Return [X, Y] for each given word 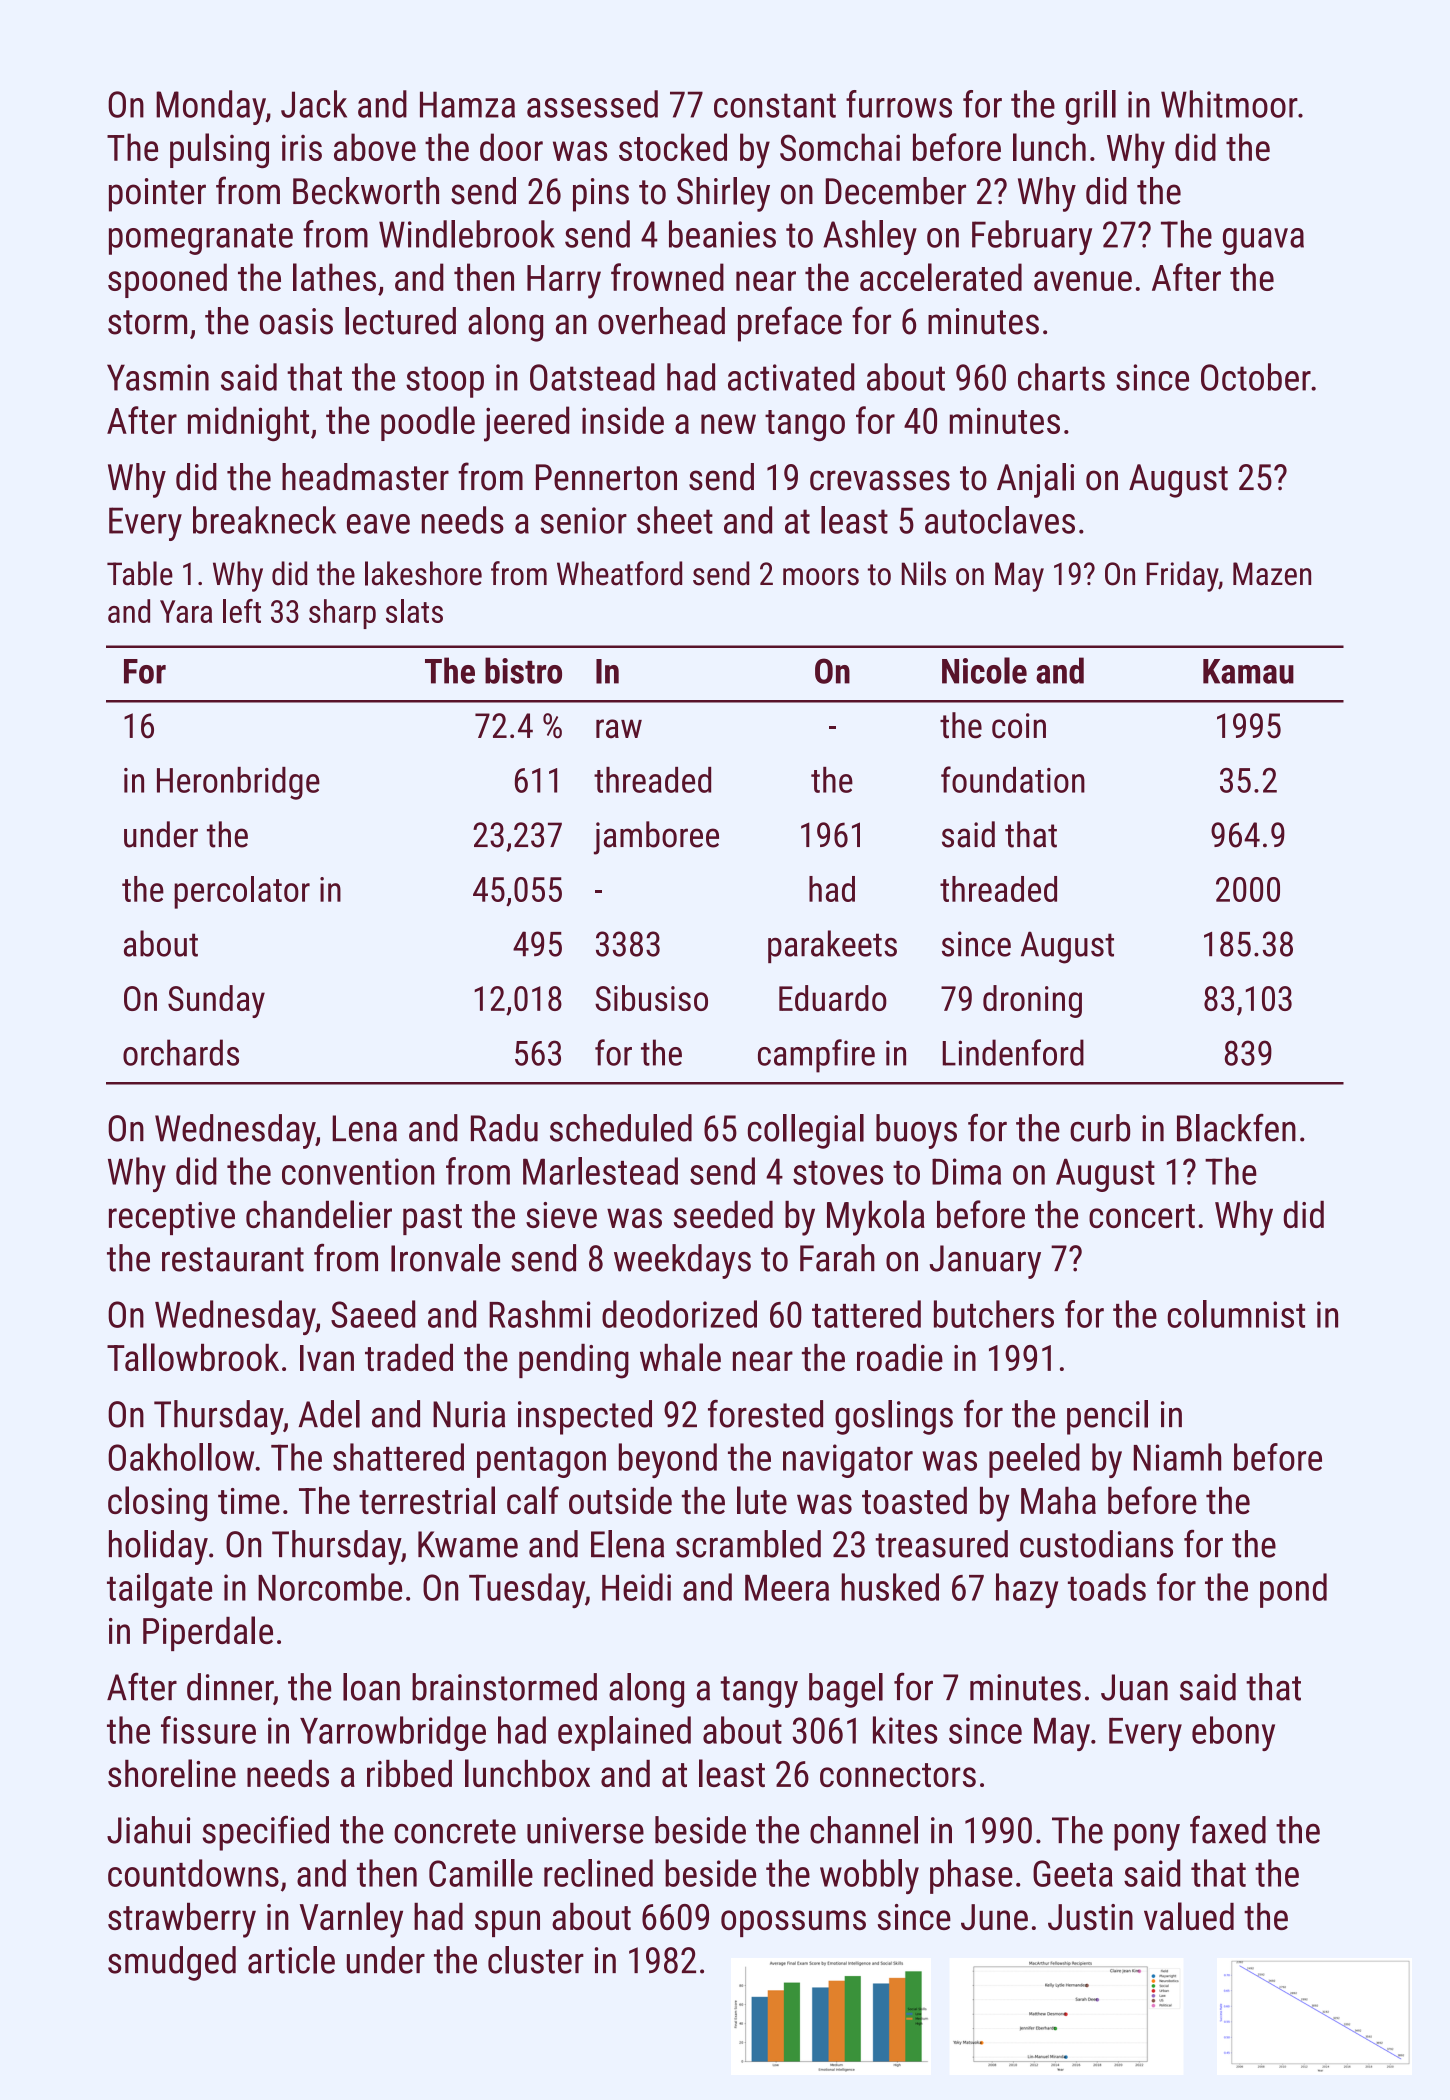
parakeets [832, 946]
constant [775, 105]
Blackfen [1236, 1127]
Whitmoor [1229, 104]
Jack [314, 104]
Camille [481, 1873]
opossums [793, 1923]
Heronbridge [238, 783]
